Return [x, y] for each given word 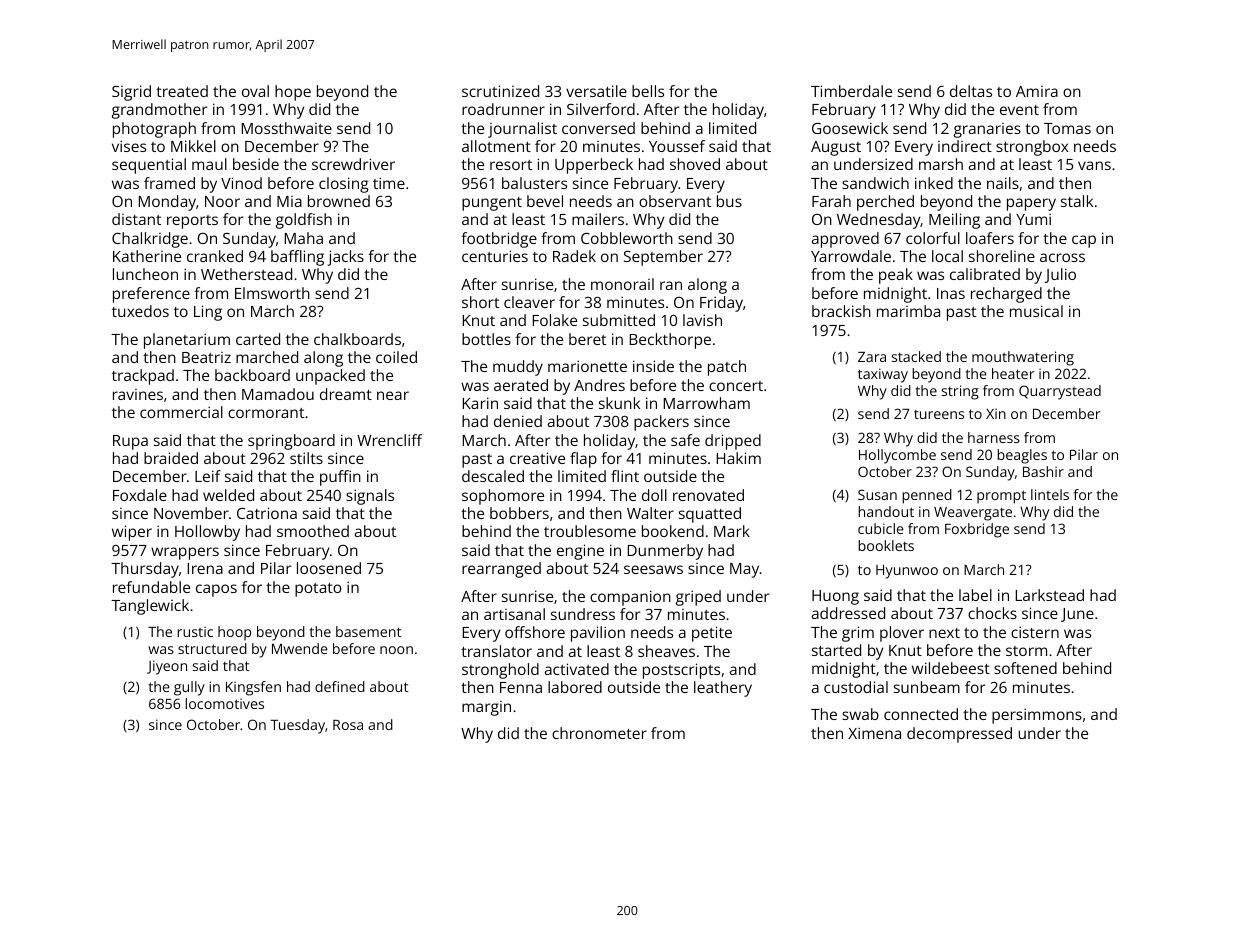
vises [129, 146]
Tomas [1067, 128]
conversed [598, 128]
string [960, 392]
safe [685, 440]
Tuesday [297, 726]
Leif [208, 476]
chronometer [599, 733]
